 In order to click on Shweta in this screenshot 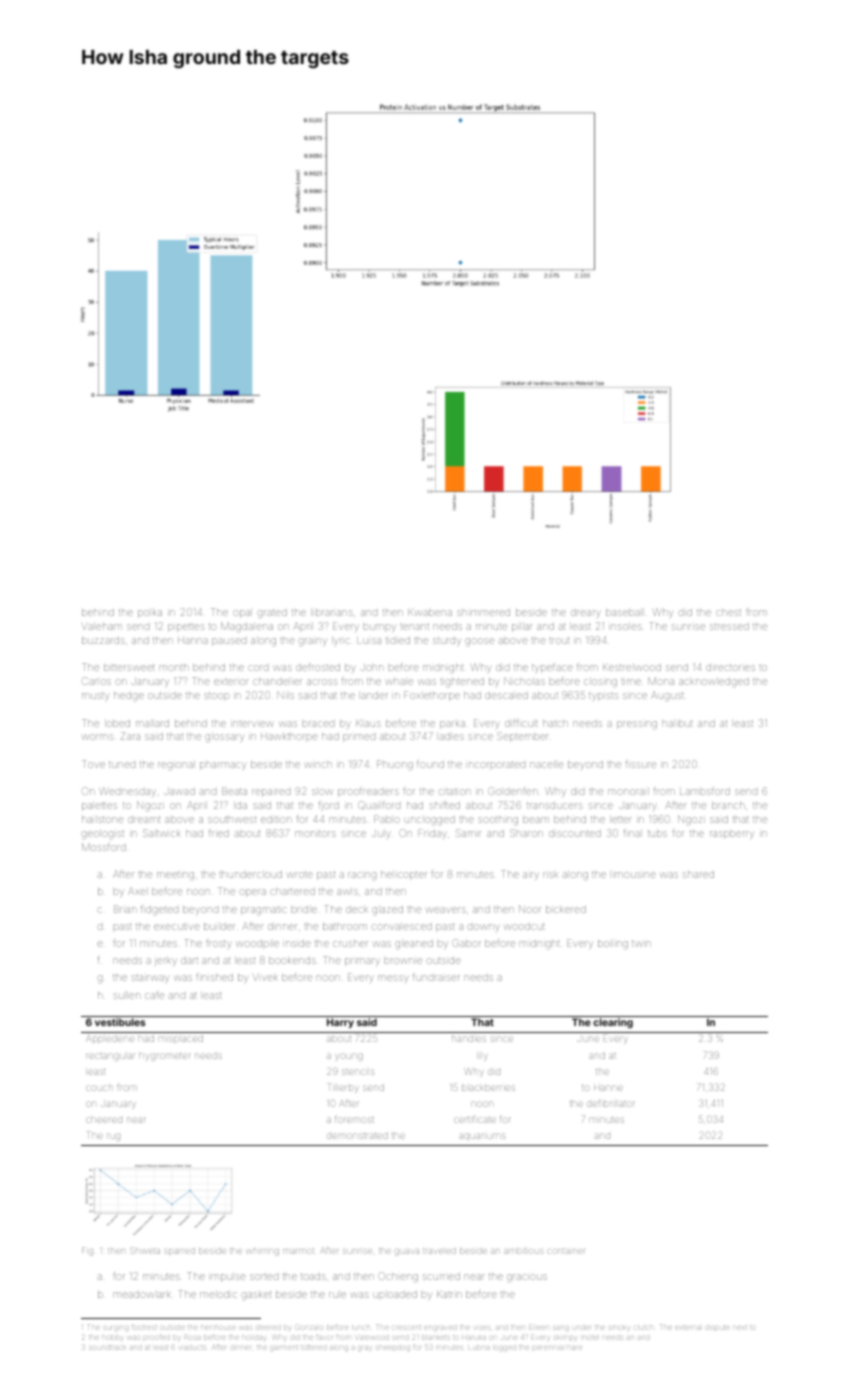, I will do `click(145, 1251)`.
